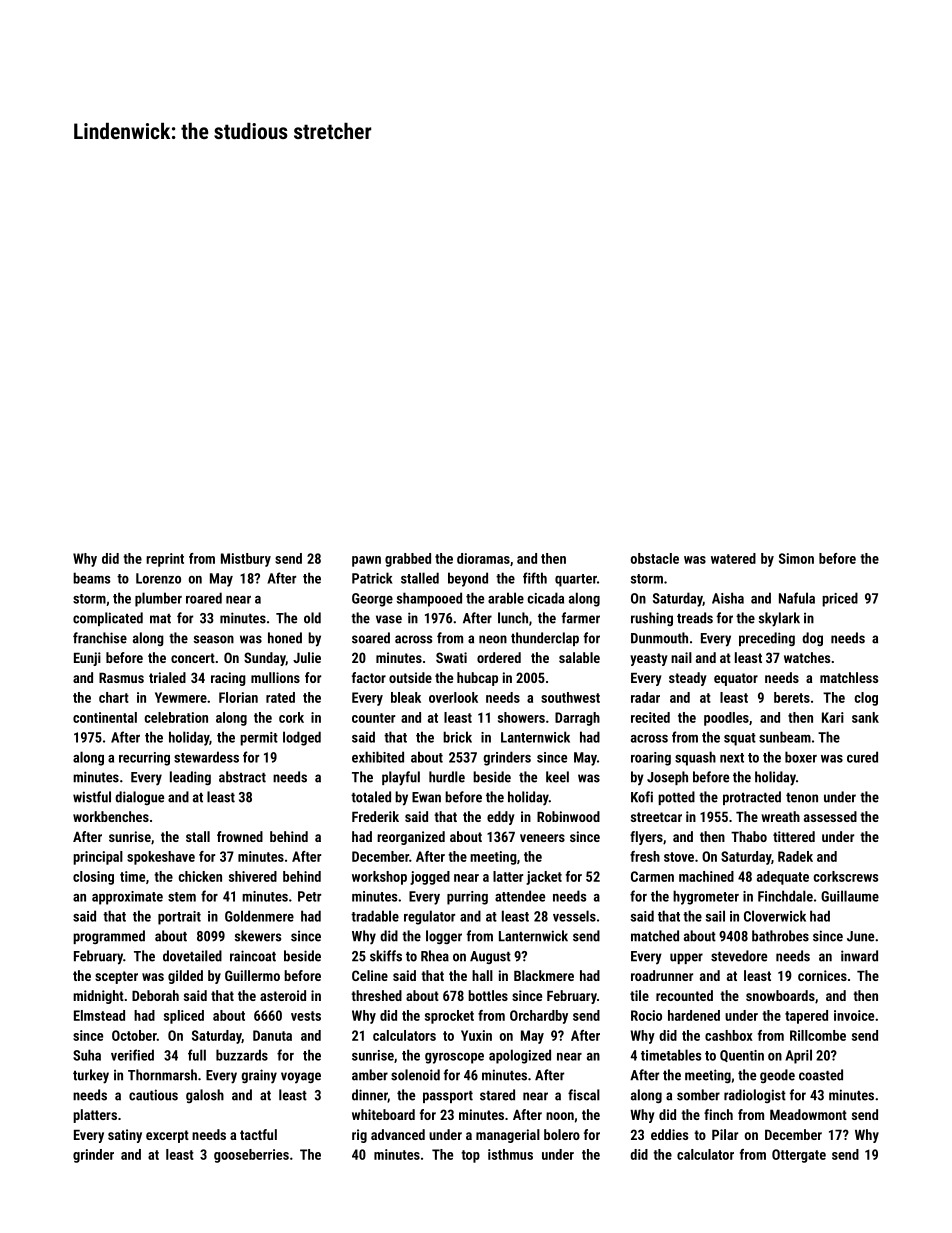 This screenshot has width=952, height=1233. Describe the element at coordinates (796, 558) in the screenshot. I see `Simon` at that location.
